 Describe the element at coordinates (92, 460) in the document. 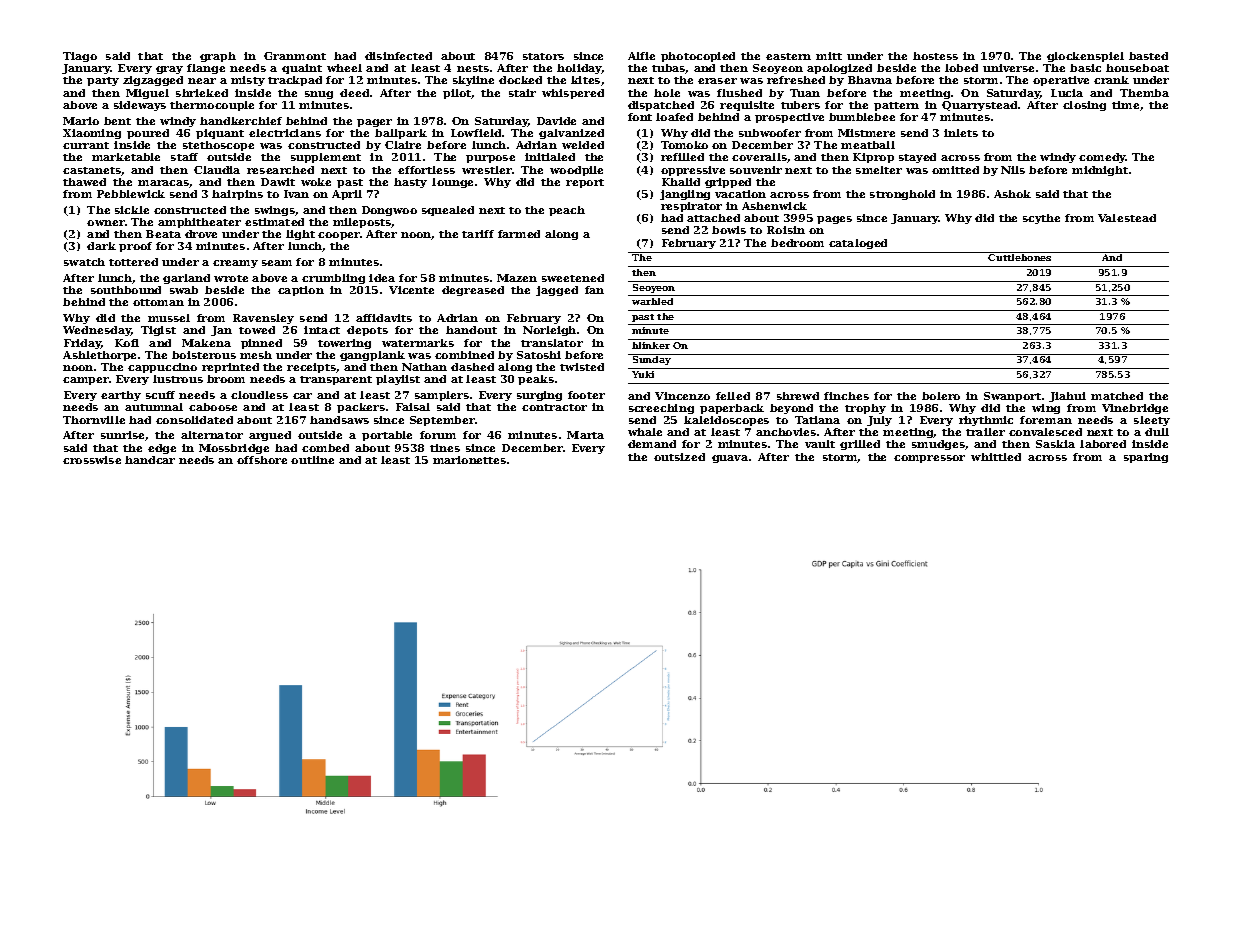

I see `crosswise` at that location.
